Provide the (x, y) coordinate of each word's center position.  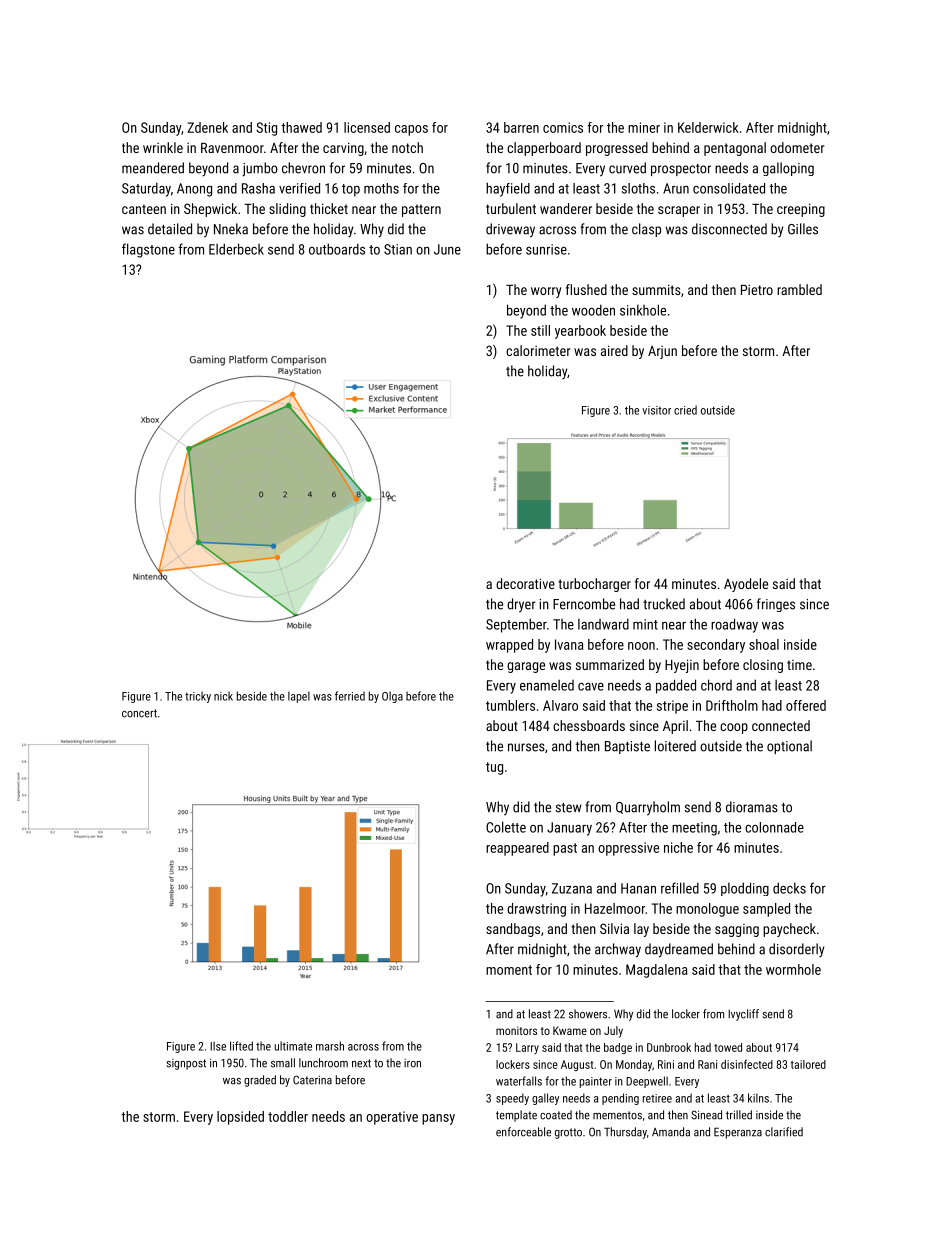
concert (139, 713)
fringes (776, 605)
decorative (525, 583)
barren (521, 127)
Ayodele (746, 585)
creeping (801, 210)
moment (509, 970)
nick (223, 696)
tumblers (510, 705)
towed (728, 1047)
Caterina (312, 1080)
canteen (144, 209)
